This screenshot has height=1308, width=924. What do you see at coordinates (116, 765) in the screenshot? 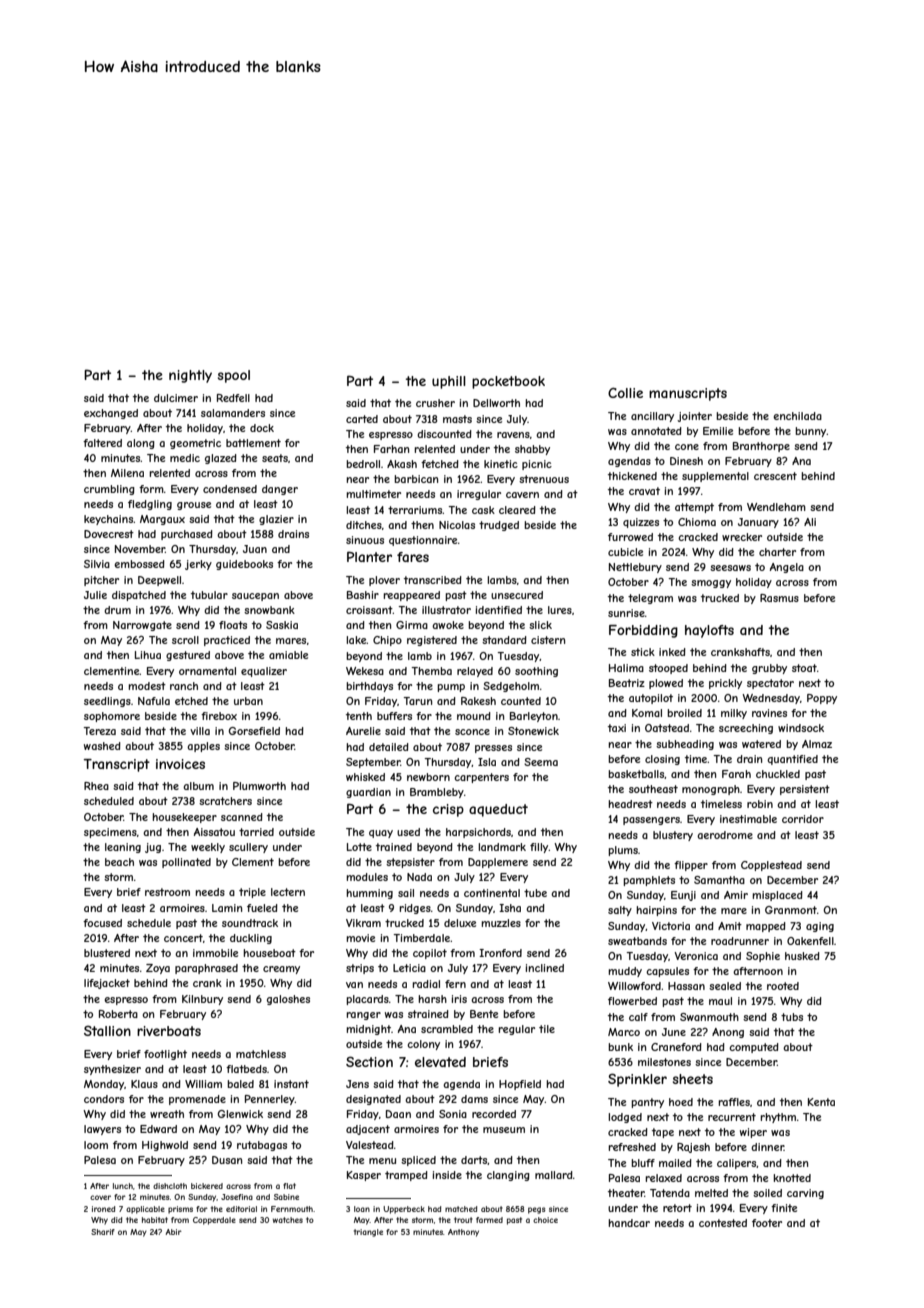
I see `Transcript` at bounding box center [116, 765].
